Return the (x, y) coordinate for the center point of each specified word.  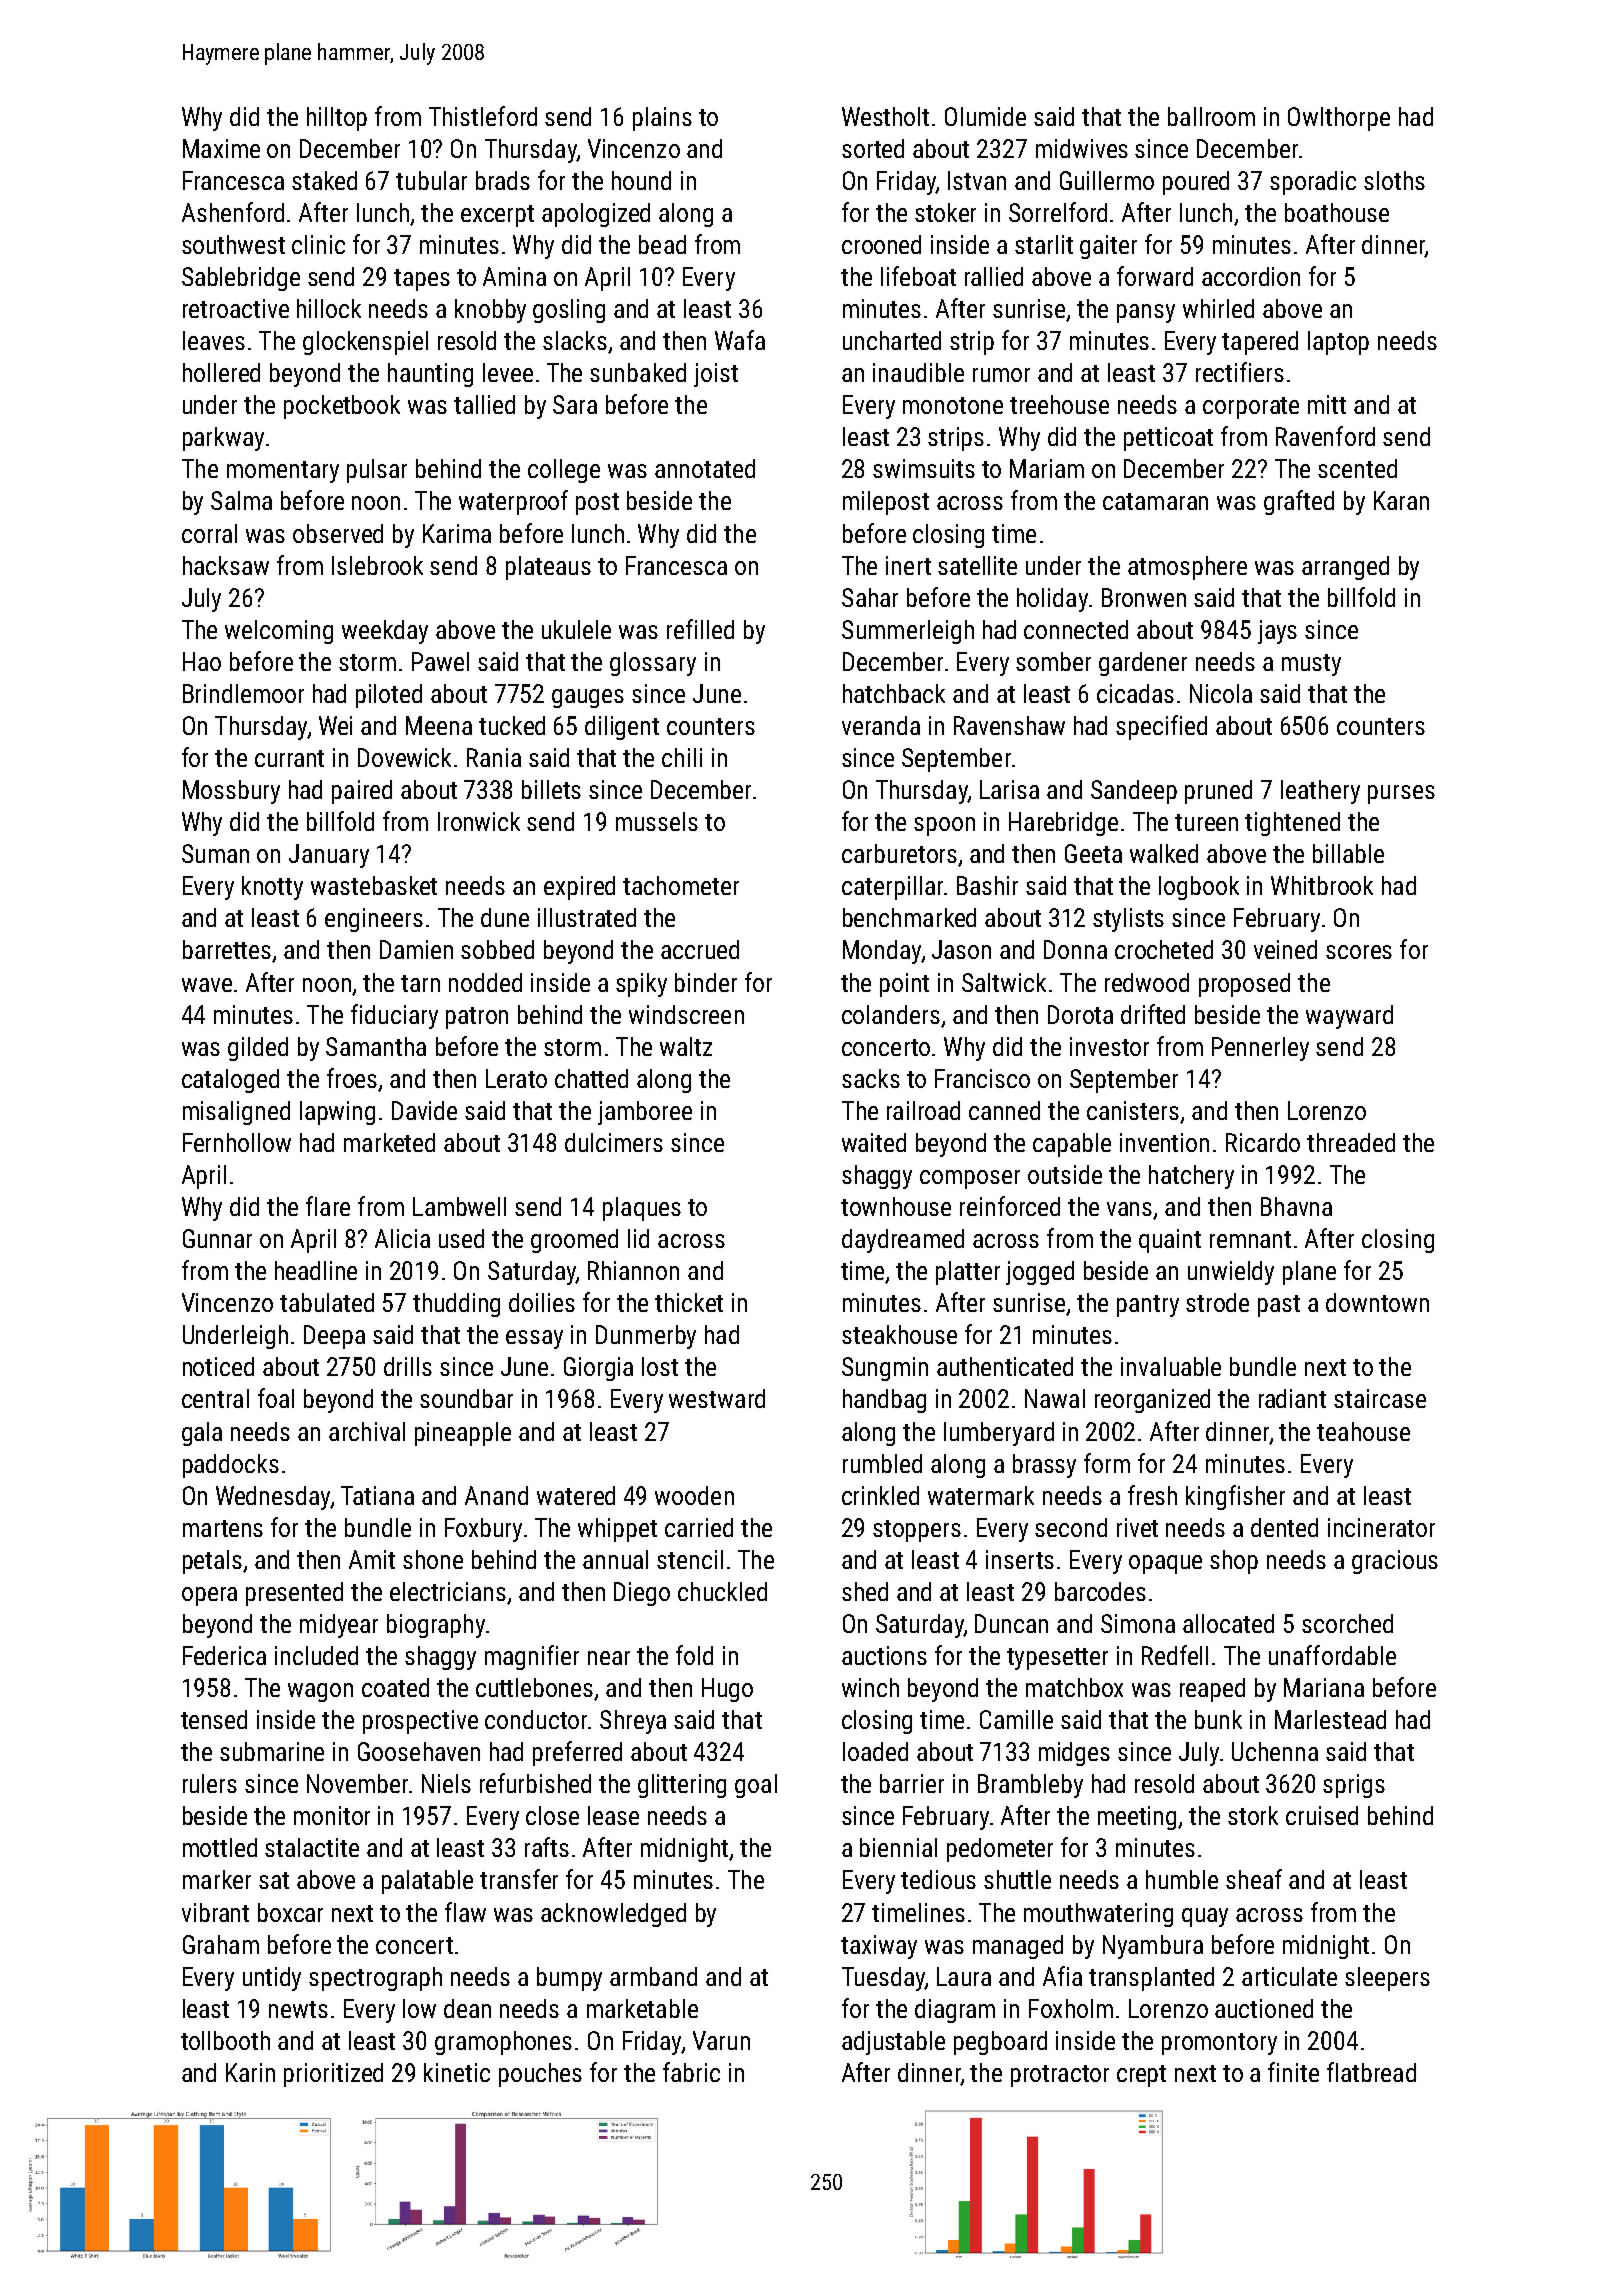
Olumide (985, 116)
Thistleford (483, 116)
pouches (540, 2075)
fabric (691, 2072)
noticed (218, 1366)
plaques (642, 1209)
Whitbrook (1322, 885)
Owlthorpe (1339, 119)
